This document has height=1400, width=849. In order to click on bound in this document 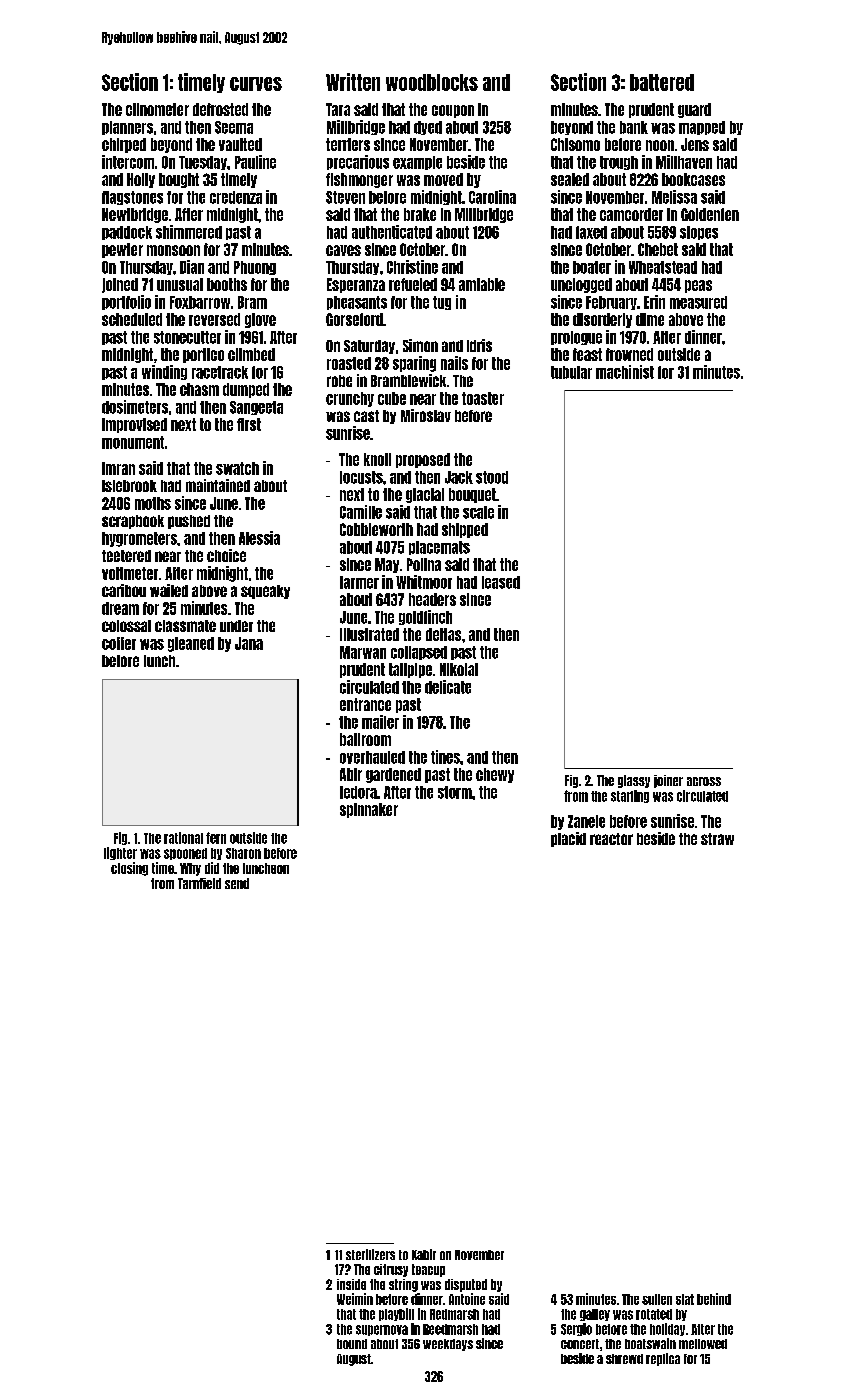, I will do `click(352, 1344)`.
